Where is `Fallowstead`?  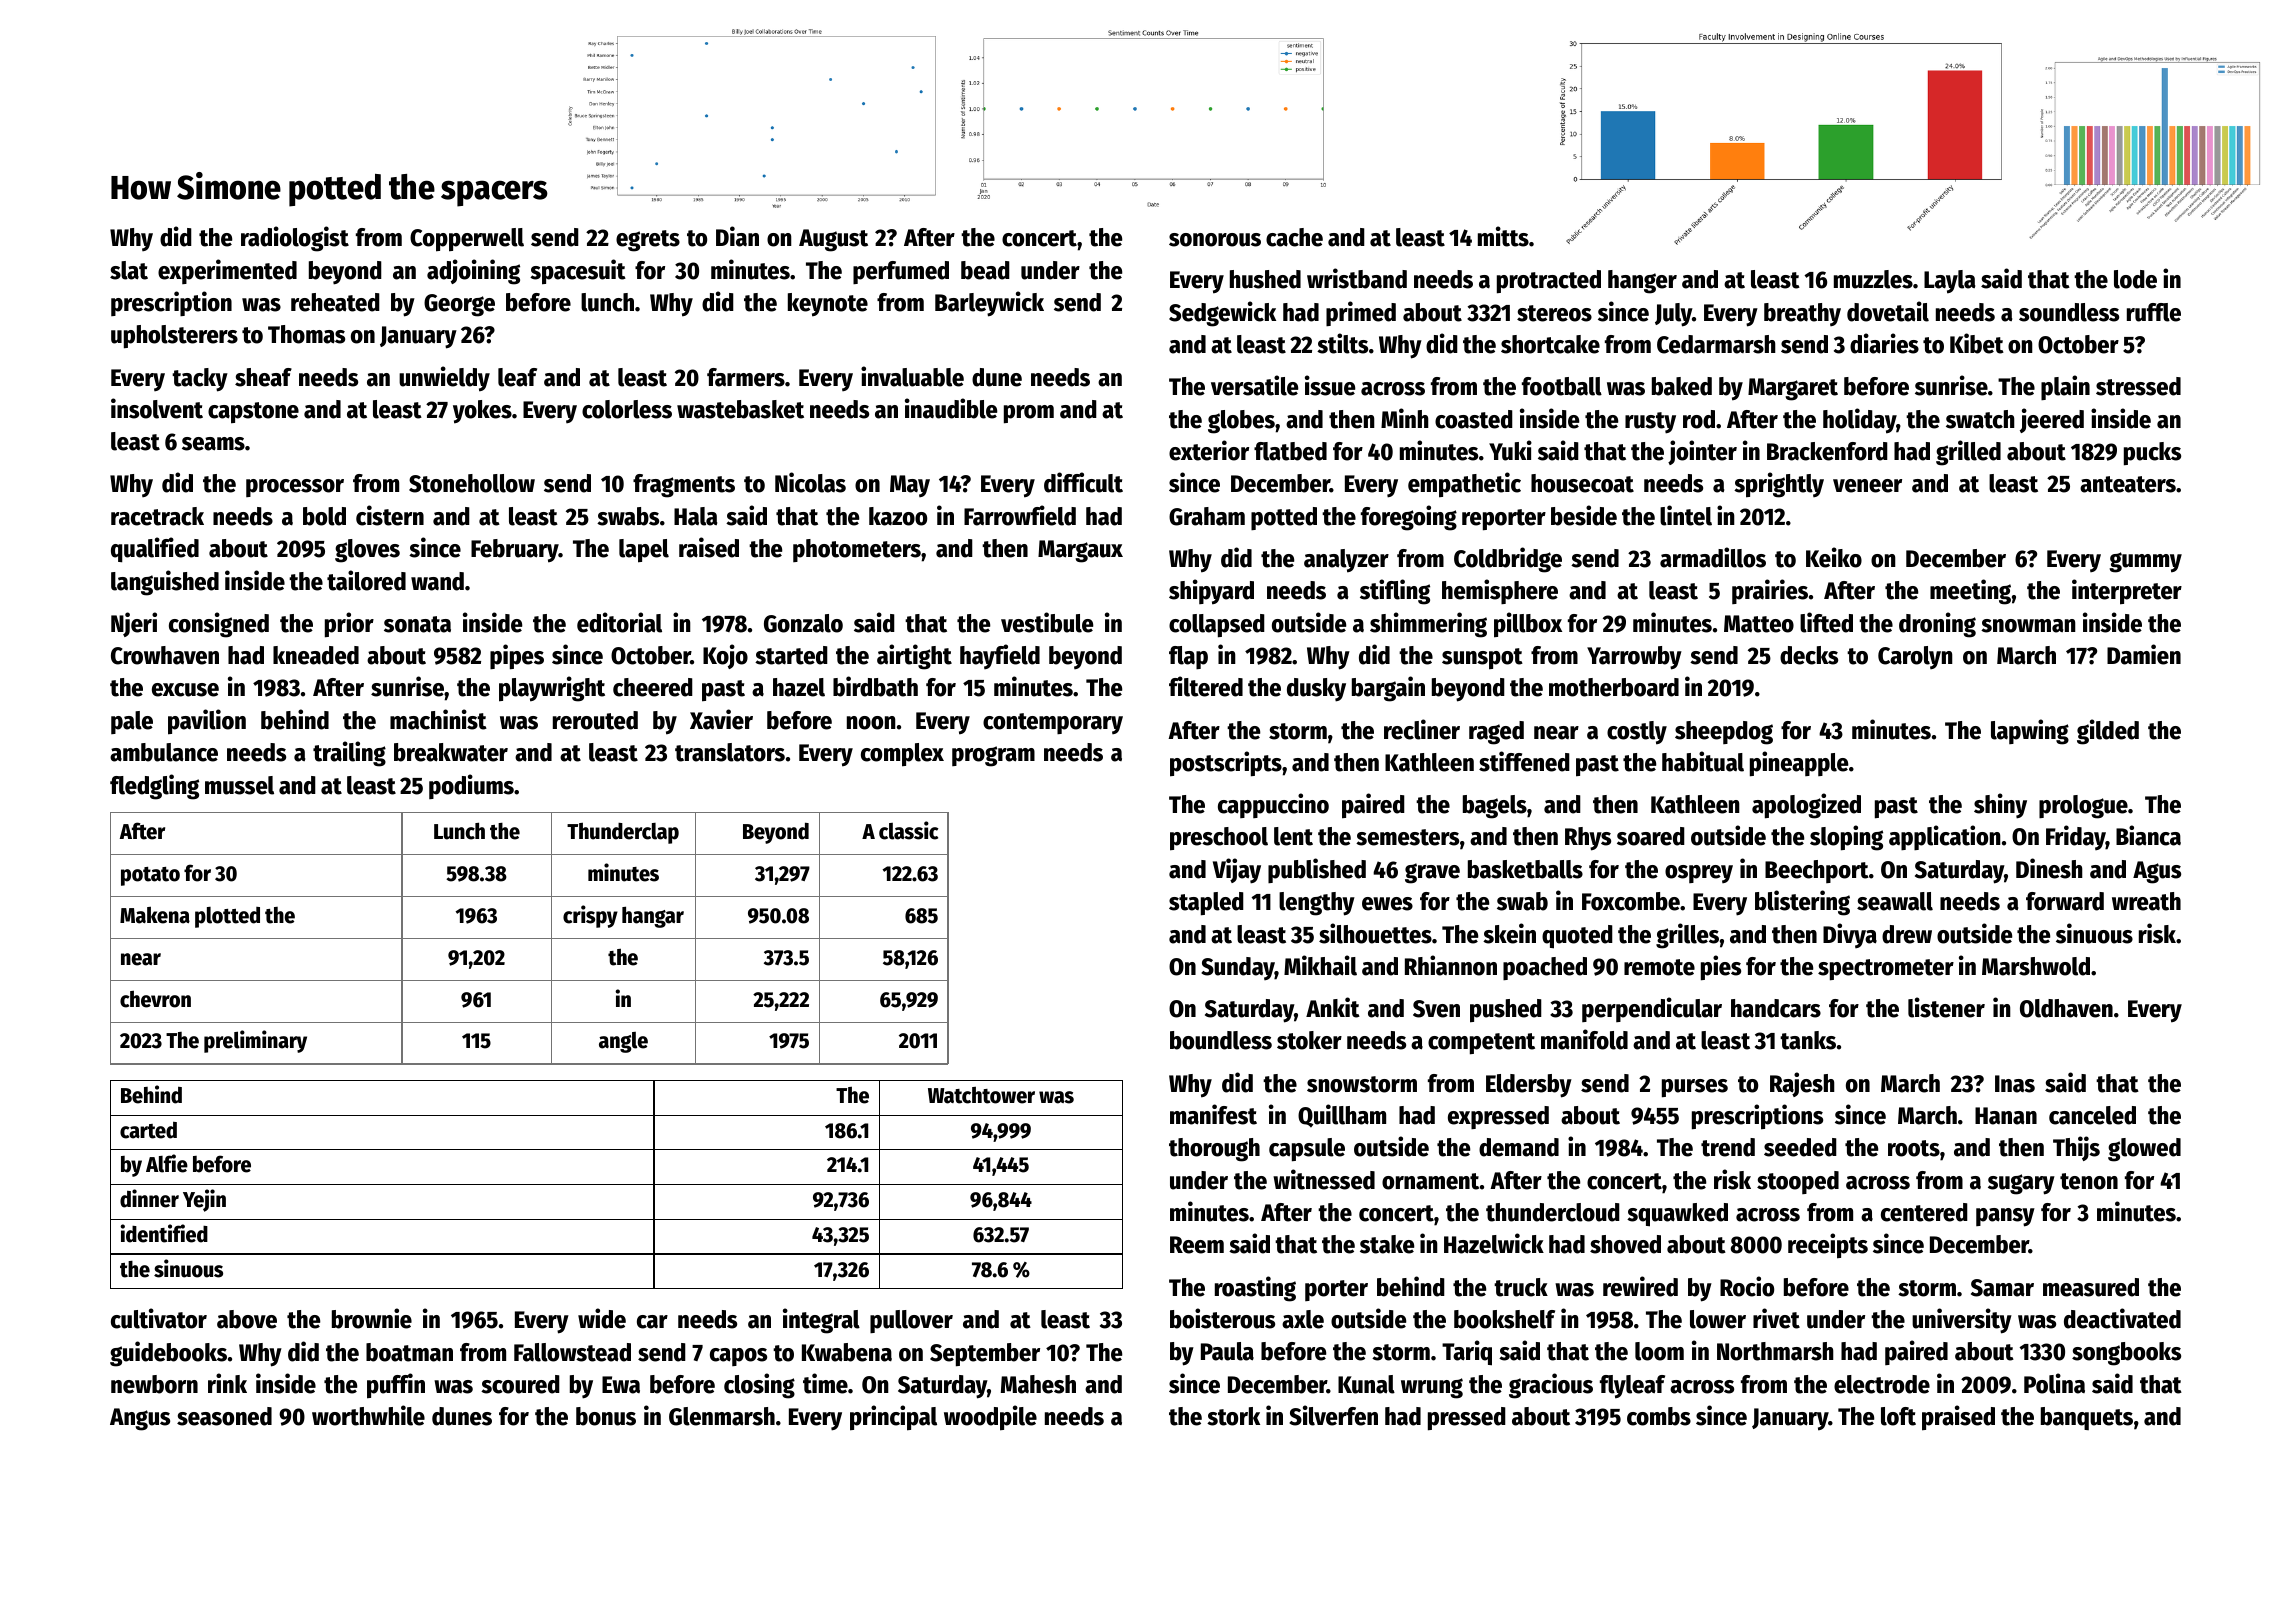
Fallowstead is located at coordinates (572, 1352).
